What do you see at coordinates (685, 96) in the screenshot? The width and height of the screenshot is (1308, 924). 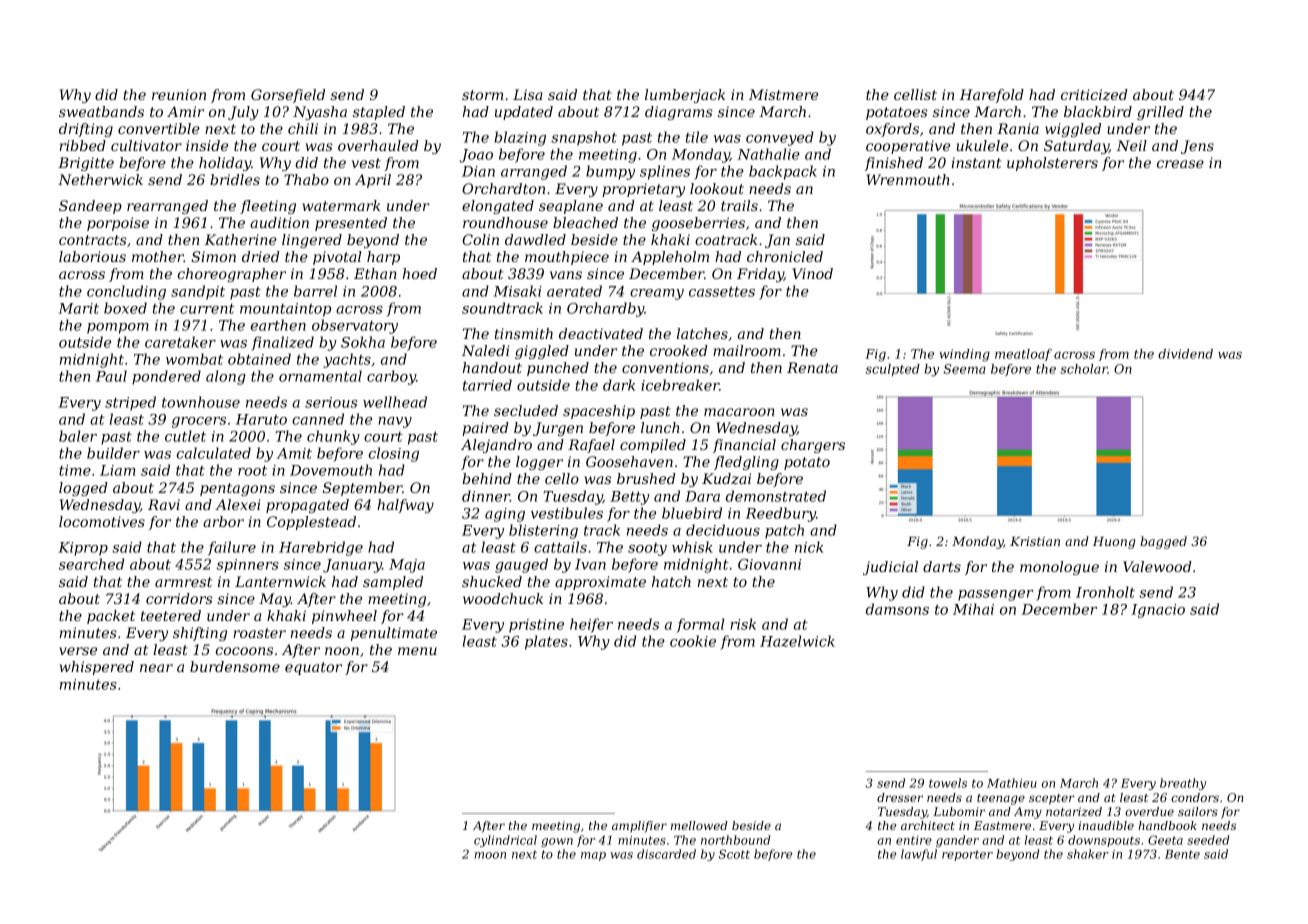 I see `lumberjack` at bounding box center [685, 96].
